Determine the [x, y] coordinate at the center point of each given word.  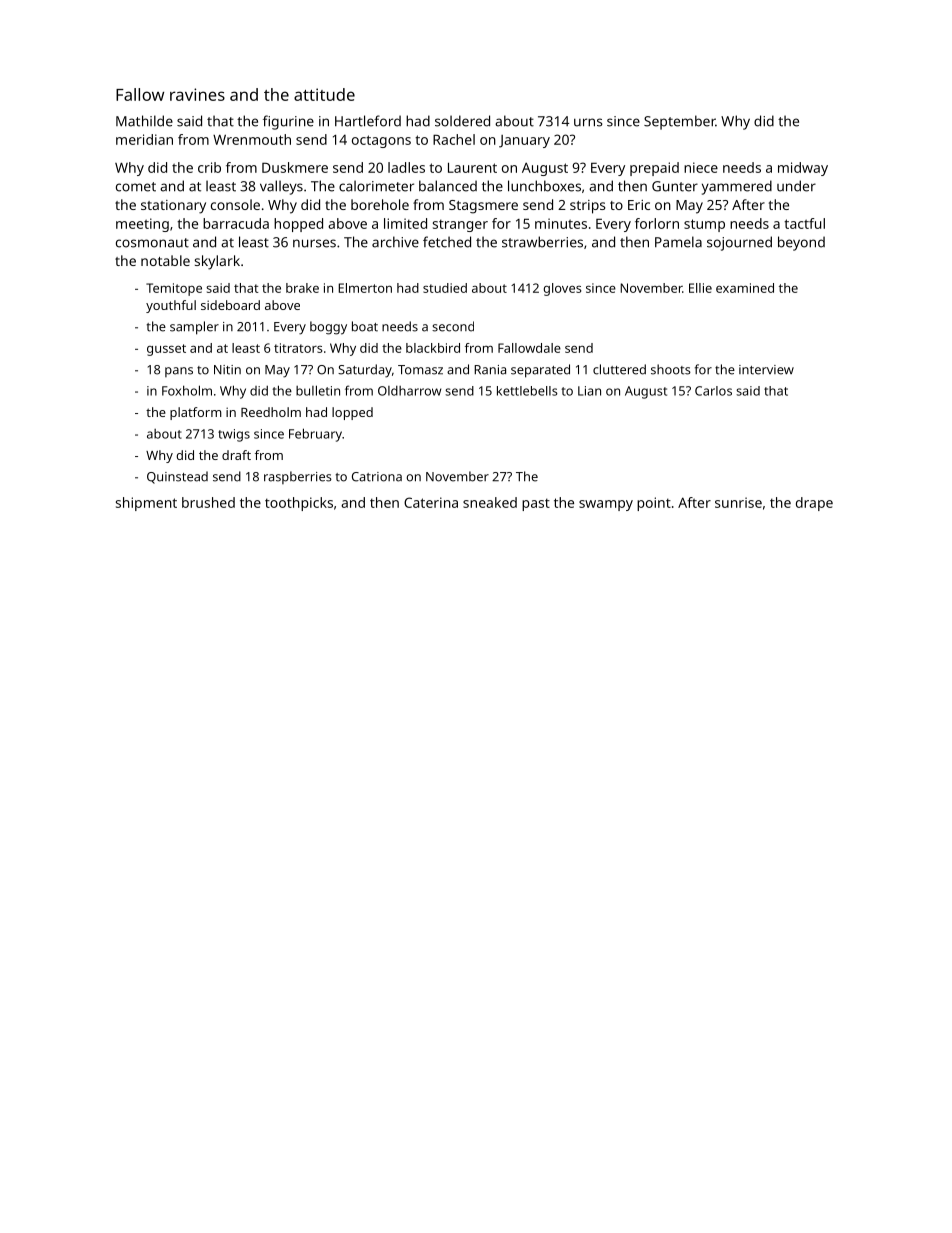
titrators [298, 348]
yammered [737, 187]
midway [803, 169]
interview [766, 370]
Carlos [713, 391]
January [524, 141]
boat [365, 326]
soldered [462, 121]
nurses [314, 243]
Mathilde [144, 121]
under [796, 186]
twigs [234, 435]
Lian [589, 391]
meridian [144, 139]
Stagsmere [483, 207]
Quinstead [177, 477]
